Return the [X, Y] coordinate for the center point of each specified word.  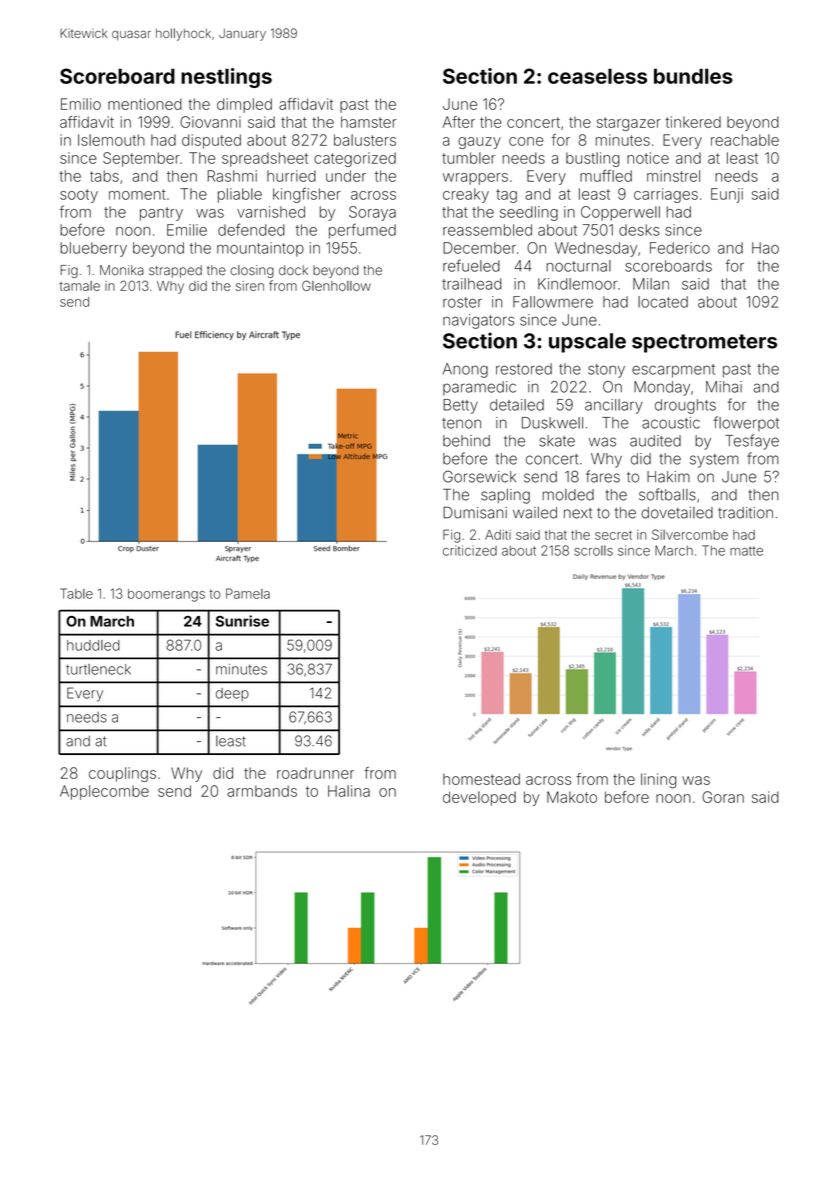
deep [232, 694]
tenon [461, 423]
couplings [122, 774]
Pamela [248, 593]
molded [568, 495]
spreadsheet [265, 159]
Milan [651, 284]
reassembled [487, 230]
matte [746, 551]
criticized [470, 550]
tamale [80, 286]
